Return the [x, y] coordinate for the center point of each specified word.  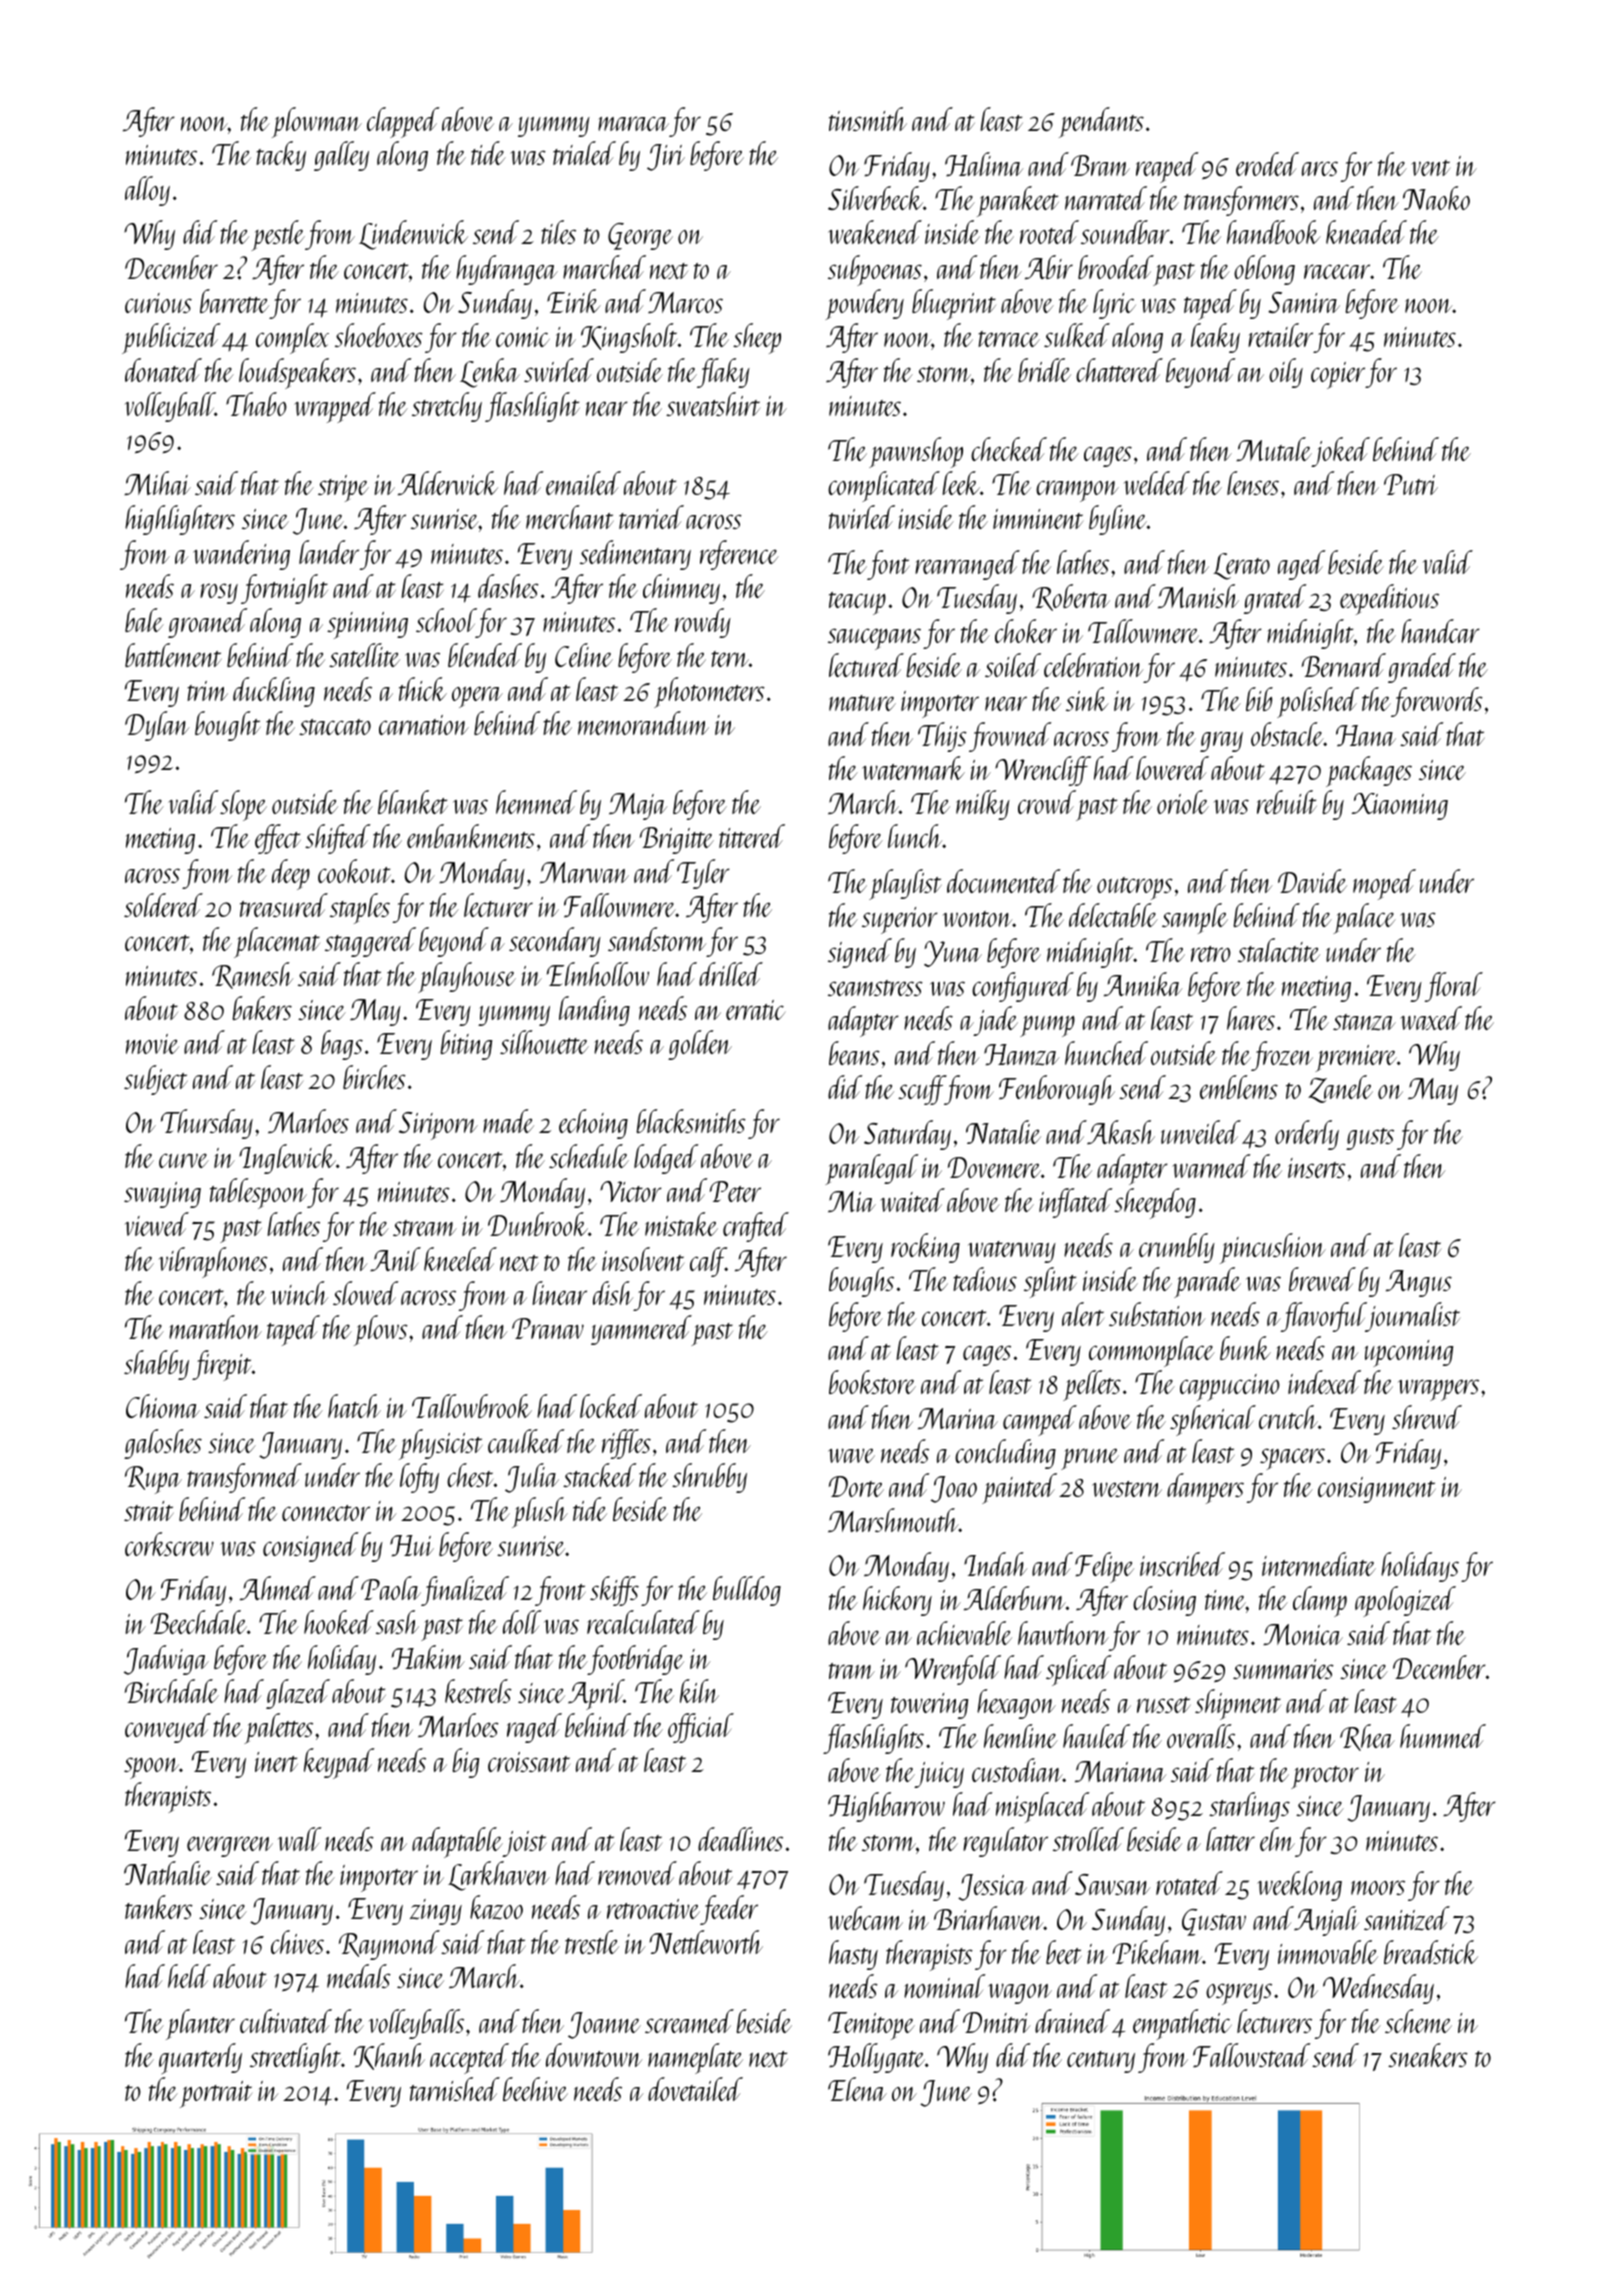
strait [148, 1511]
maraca [633, 123]
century [1101, 2062]
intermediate [1319, 1564]
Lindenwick [413, 235]
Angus [1419, 1283]
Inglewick [287, 1159]
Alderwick [448, 483]
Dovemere [994, 1167]
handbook [1274, 232]
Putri [1411, 484]
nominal [945, 1986]
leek [961, 483]
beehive [535, 2089]
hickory [897, 1601]
